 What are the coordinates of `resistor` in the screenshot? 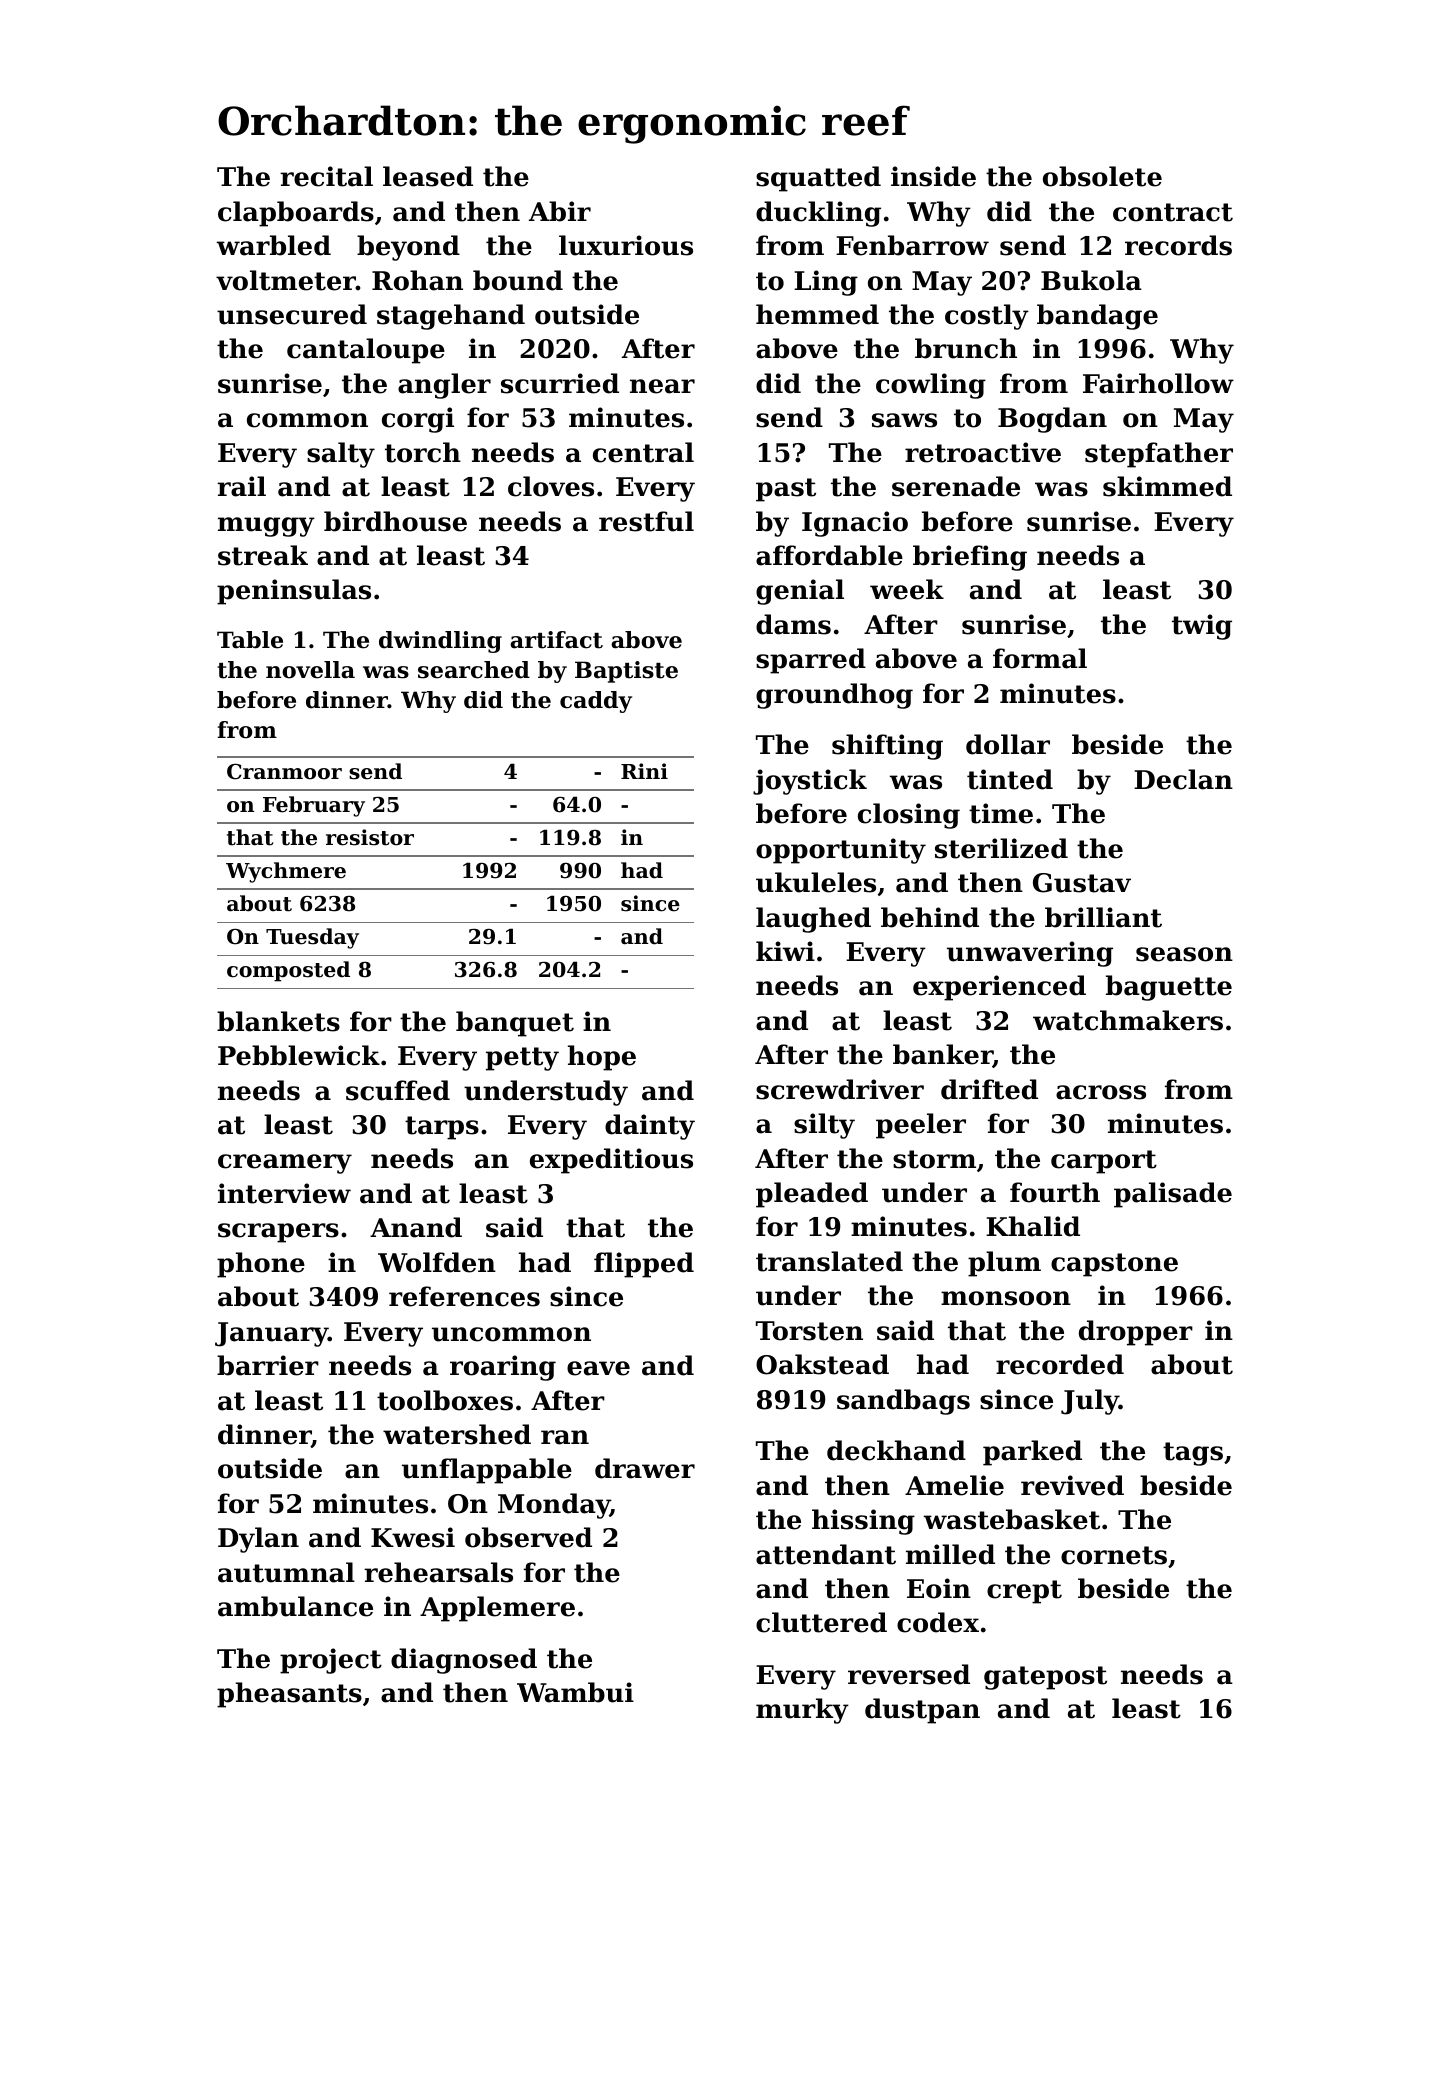 It's located at (370, 837).
